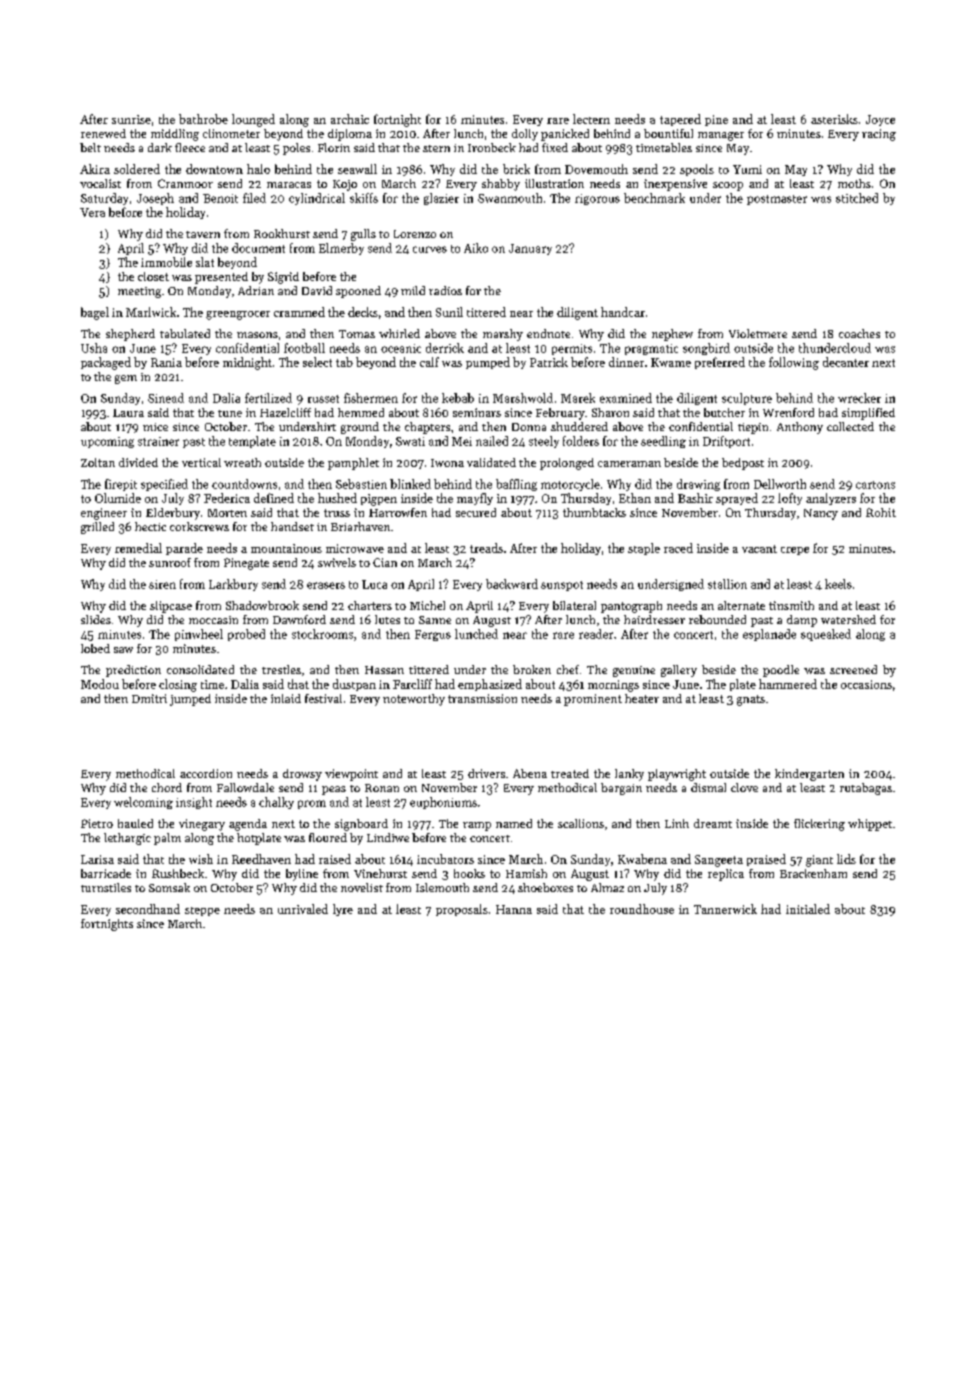 The image size is (976, 1386). Describe the element at coordinates (274, 498) in the page. I see `defined` at that location.
